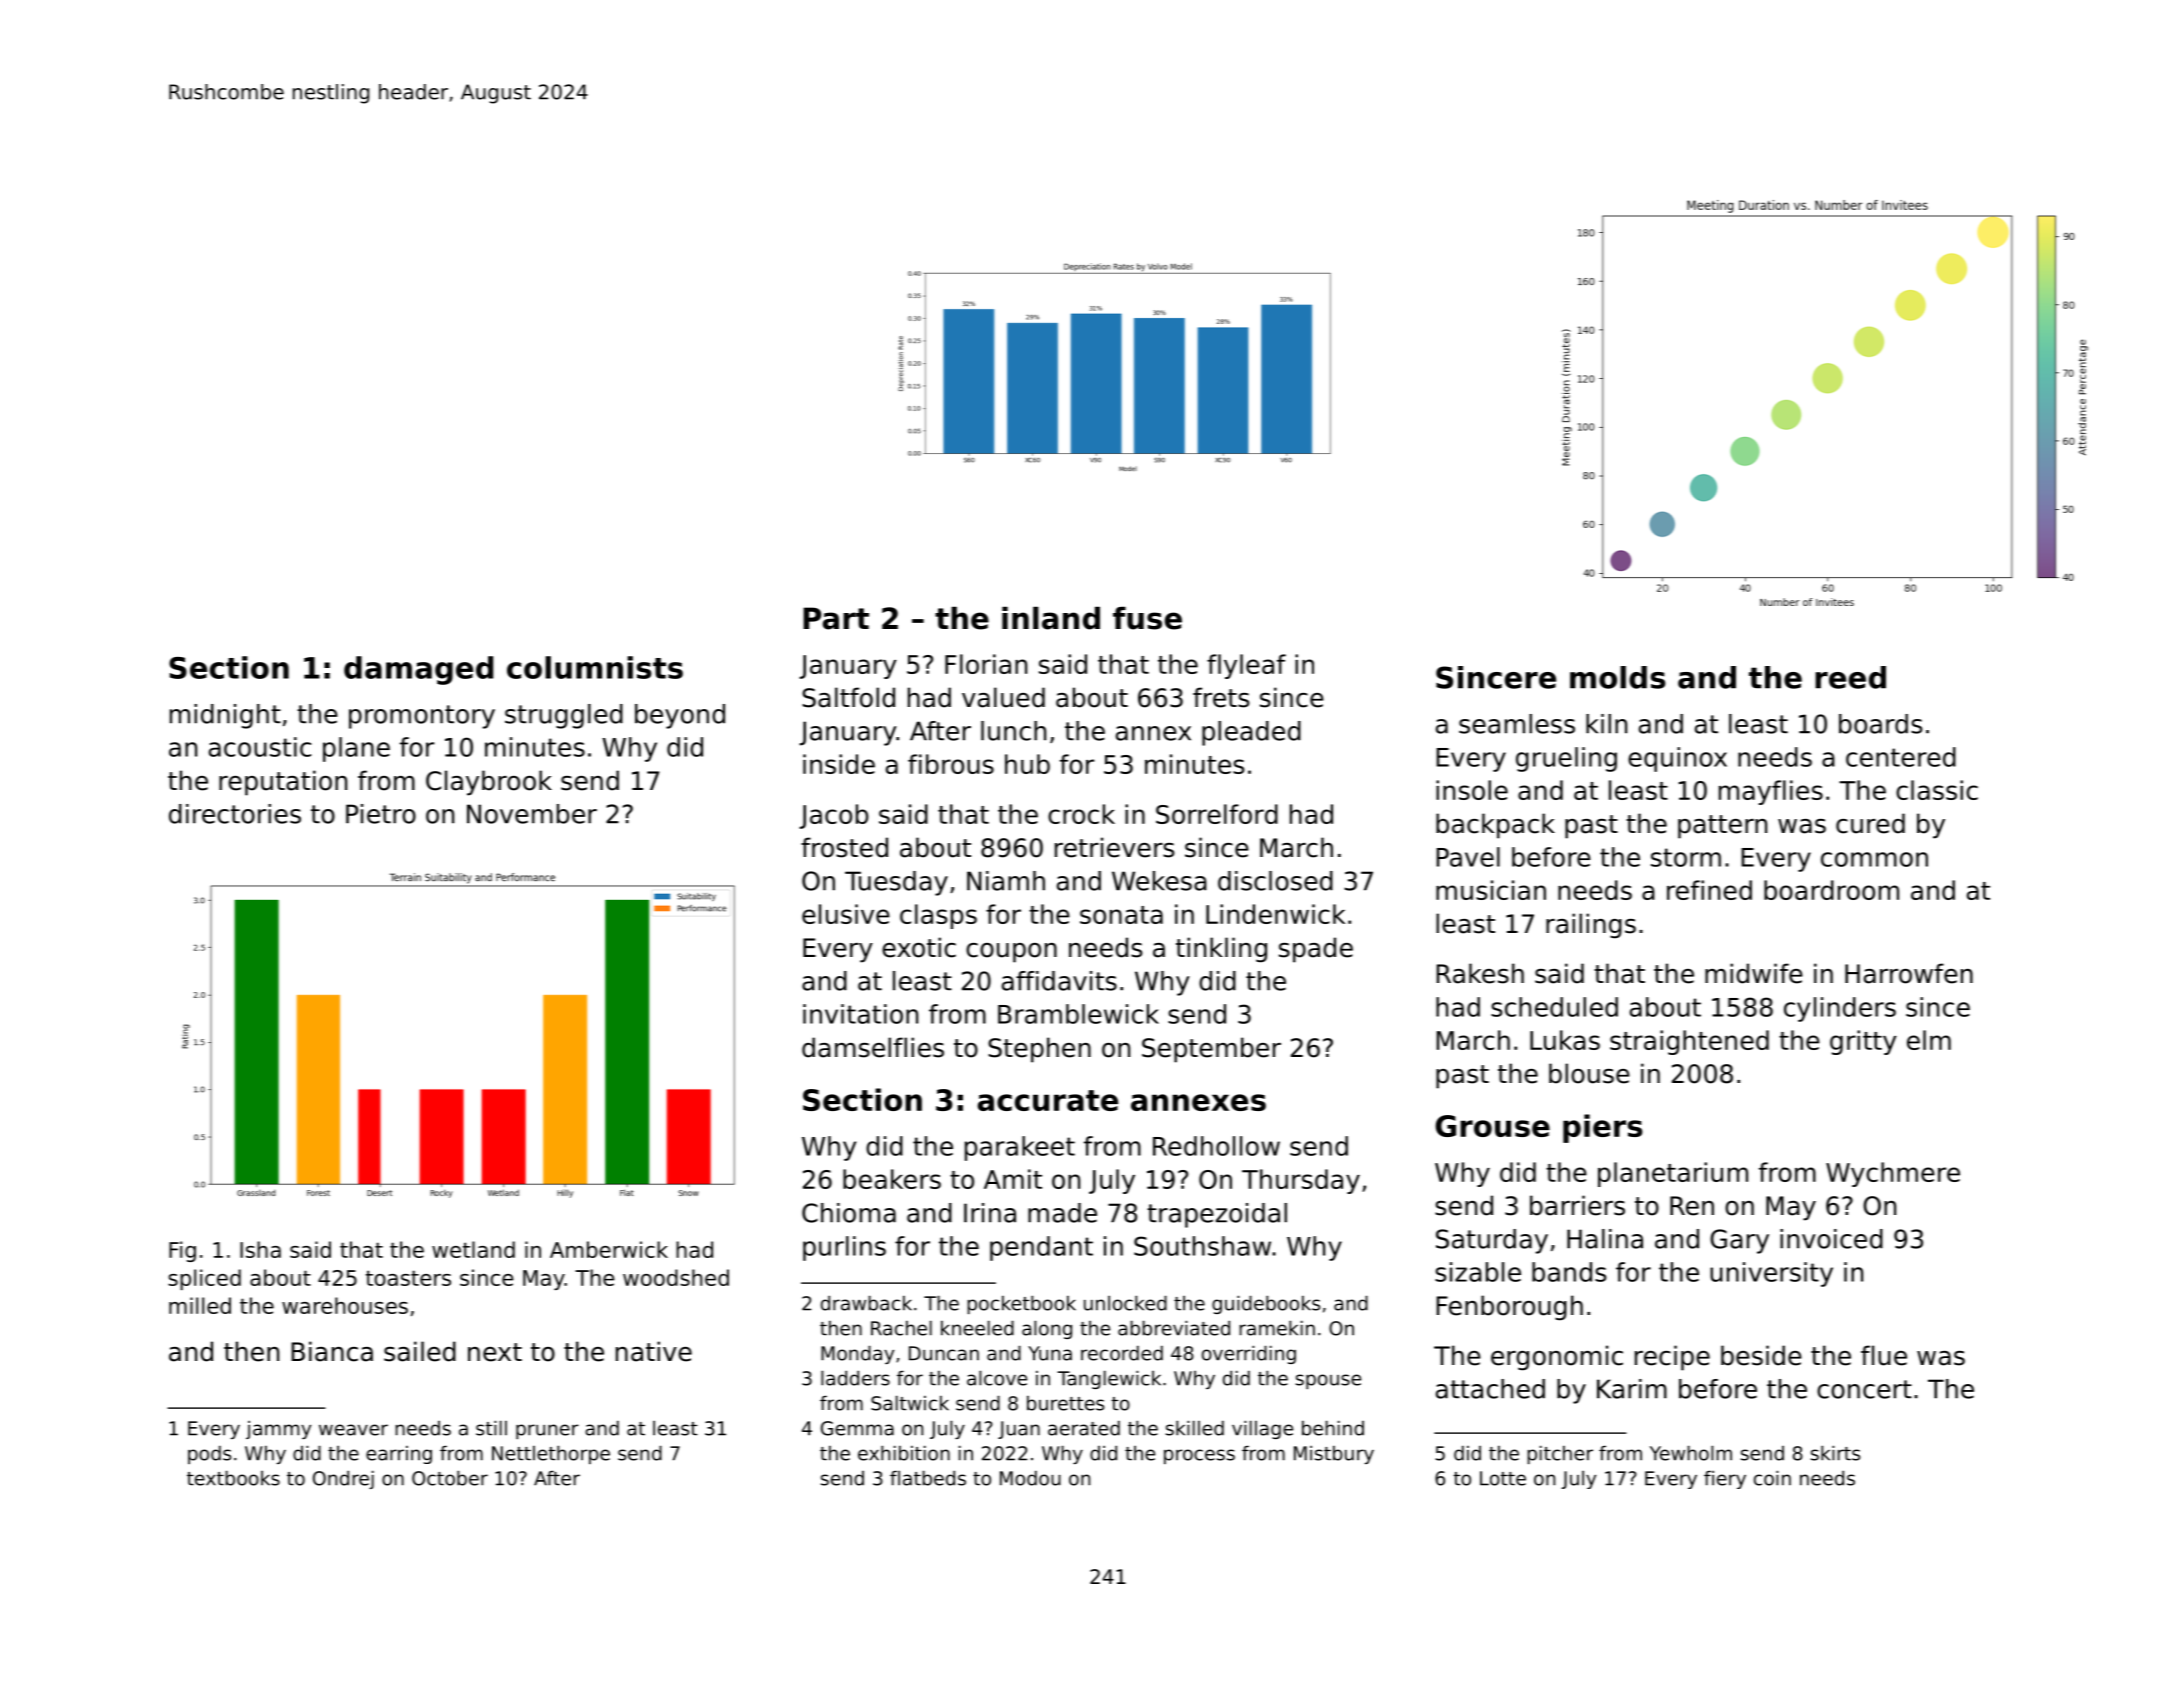  I want to click on flyleaf, so click(1246, 666).
